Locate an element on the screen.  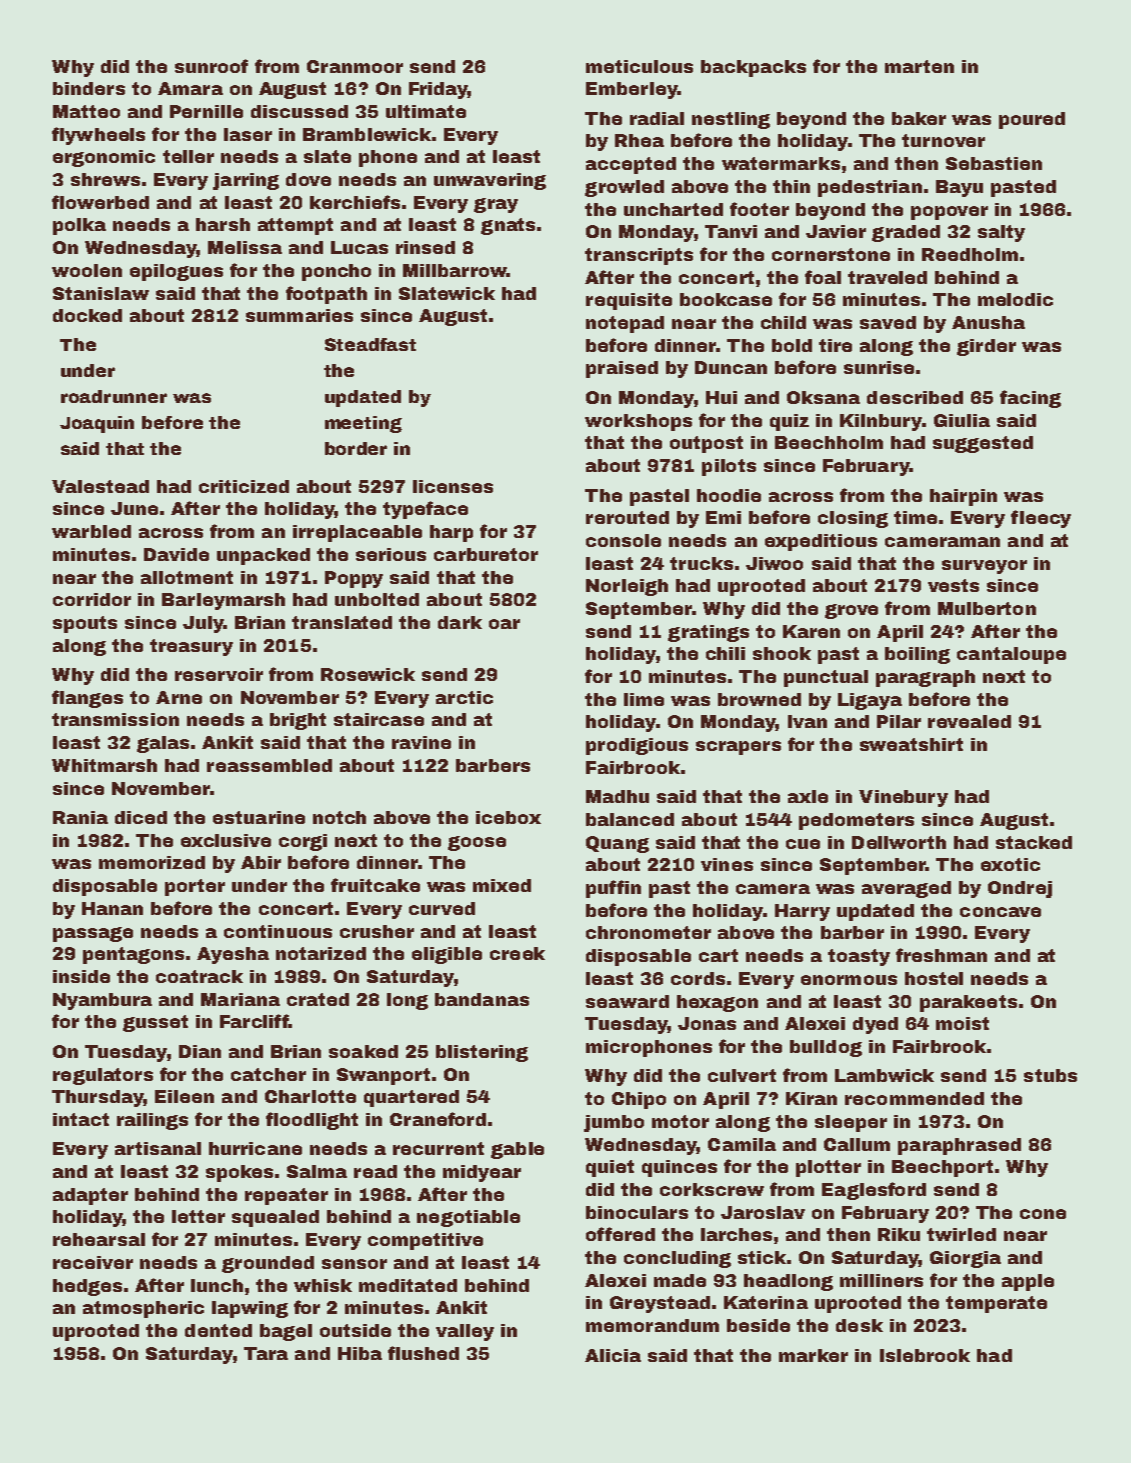
meticulous is located at coordinates (639, 66).
